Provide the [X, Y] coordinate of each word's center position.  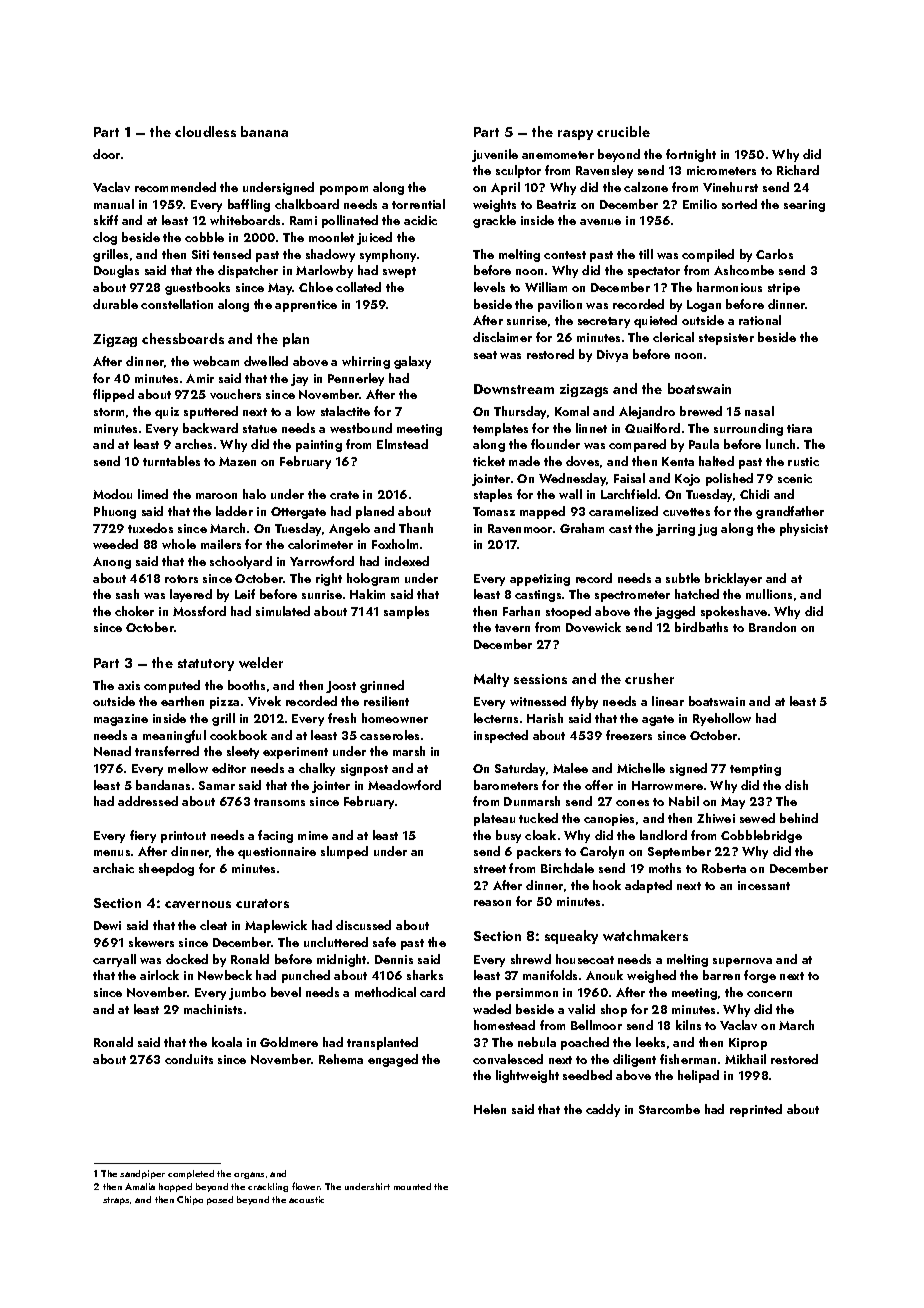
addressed [148, 801]
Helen [490, 1109]
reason [492, 903]
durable [115, 304]
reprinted [756, 1110]
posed [220, 1200]
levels [489, 287]
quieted [655, 321]
